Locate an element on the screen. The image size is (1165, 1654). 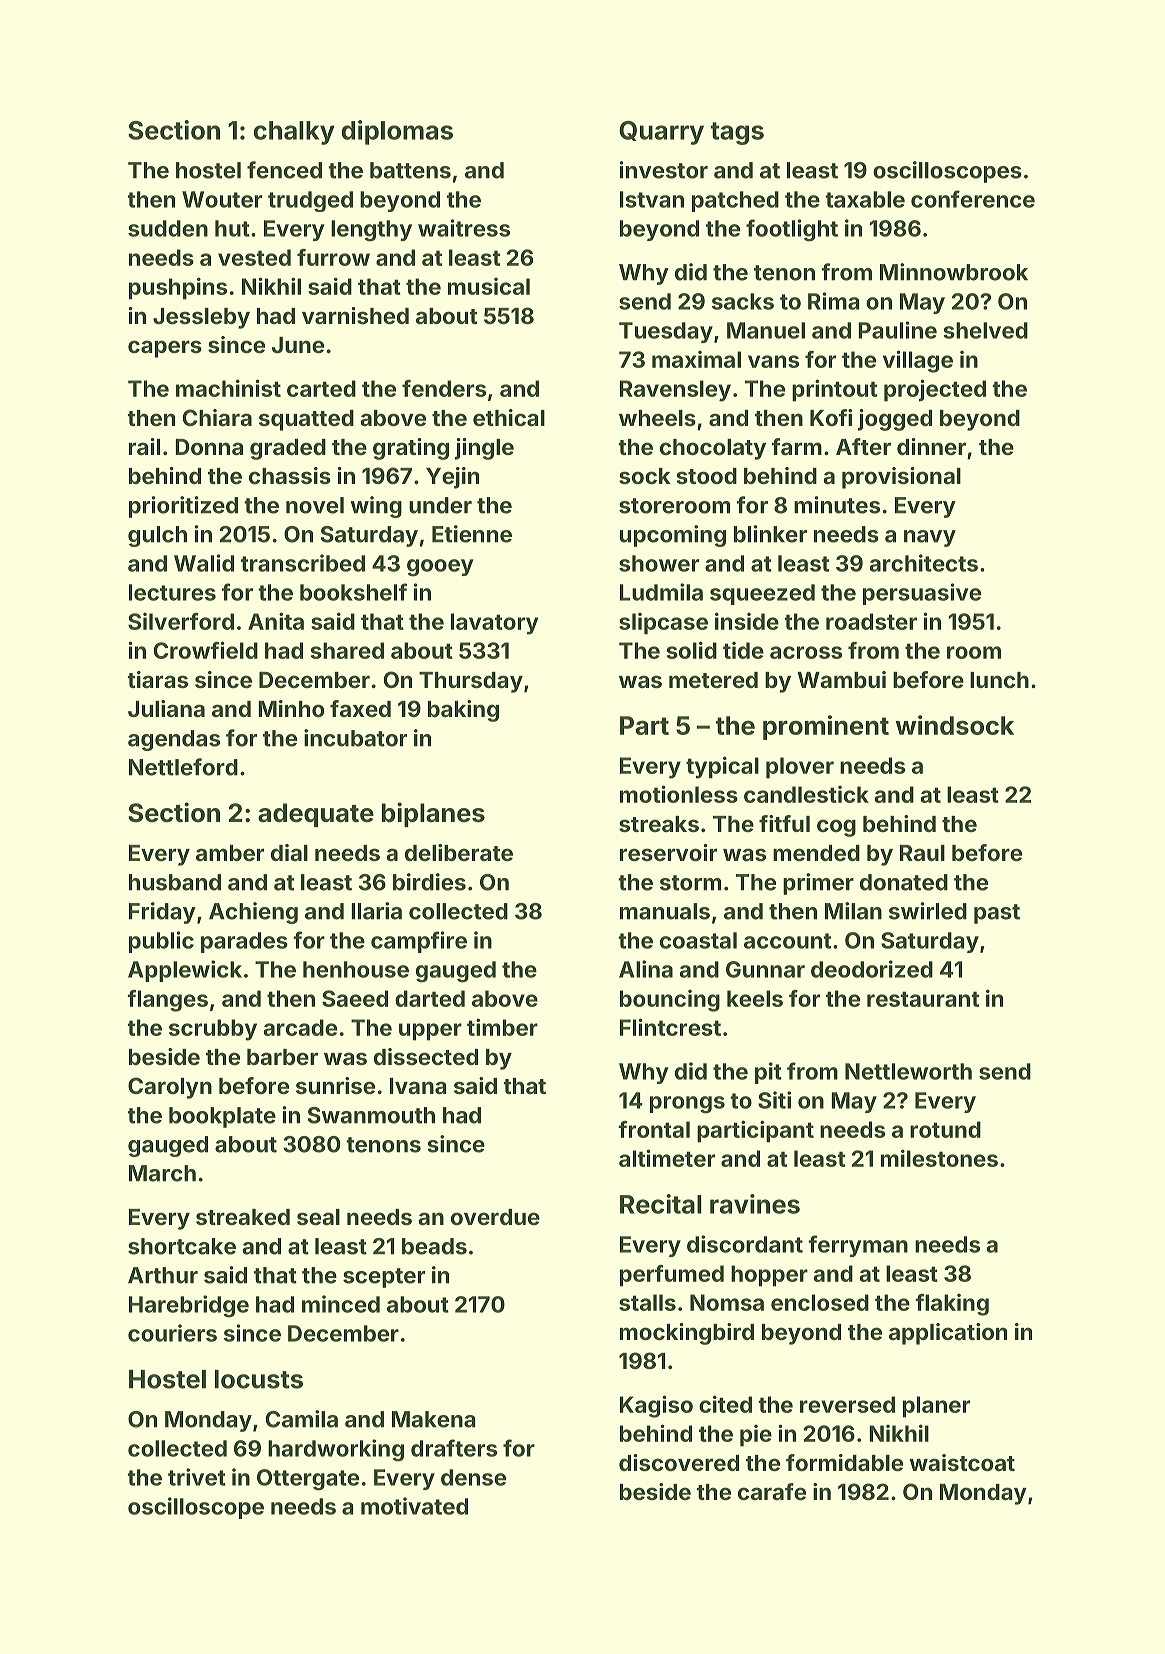
Flintcrest is located at coordinates (670, 1027).
